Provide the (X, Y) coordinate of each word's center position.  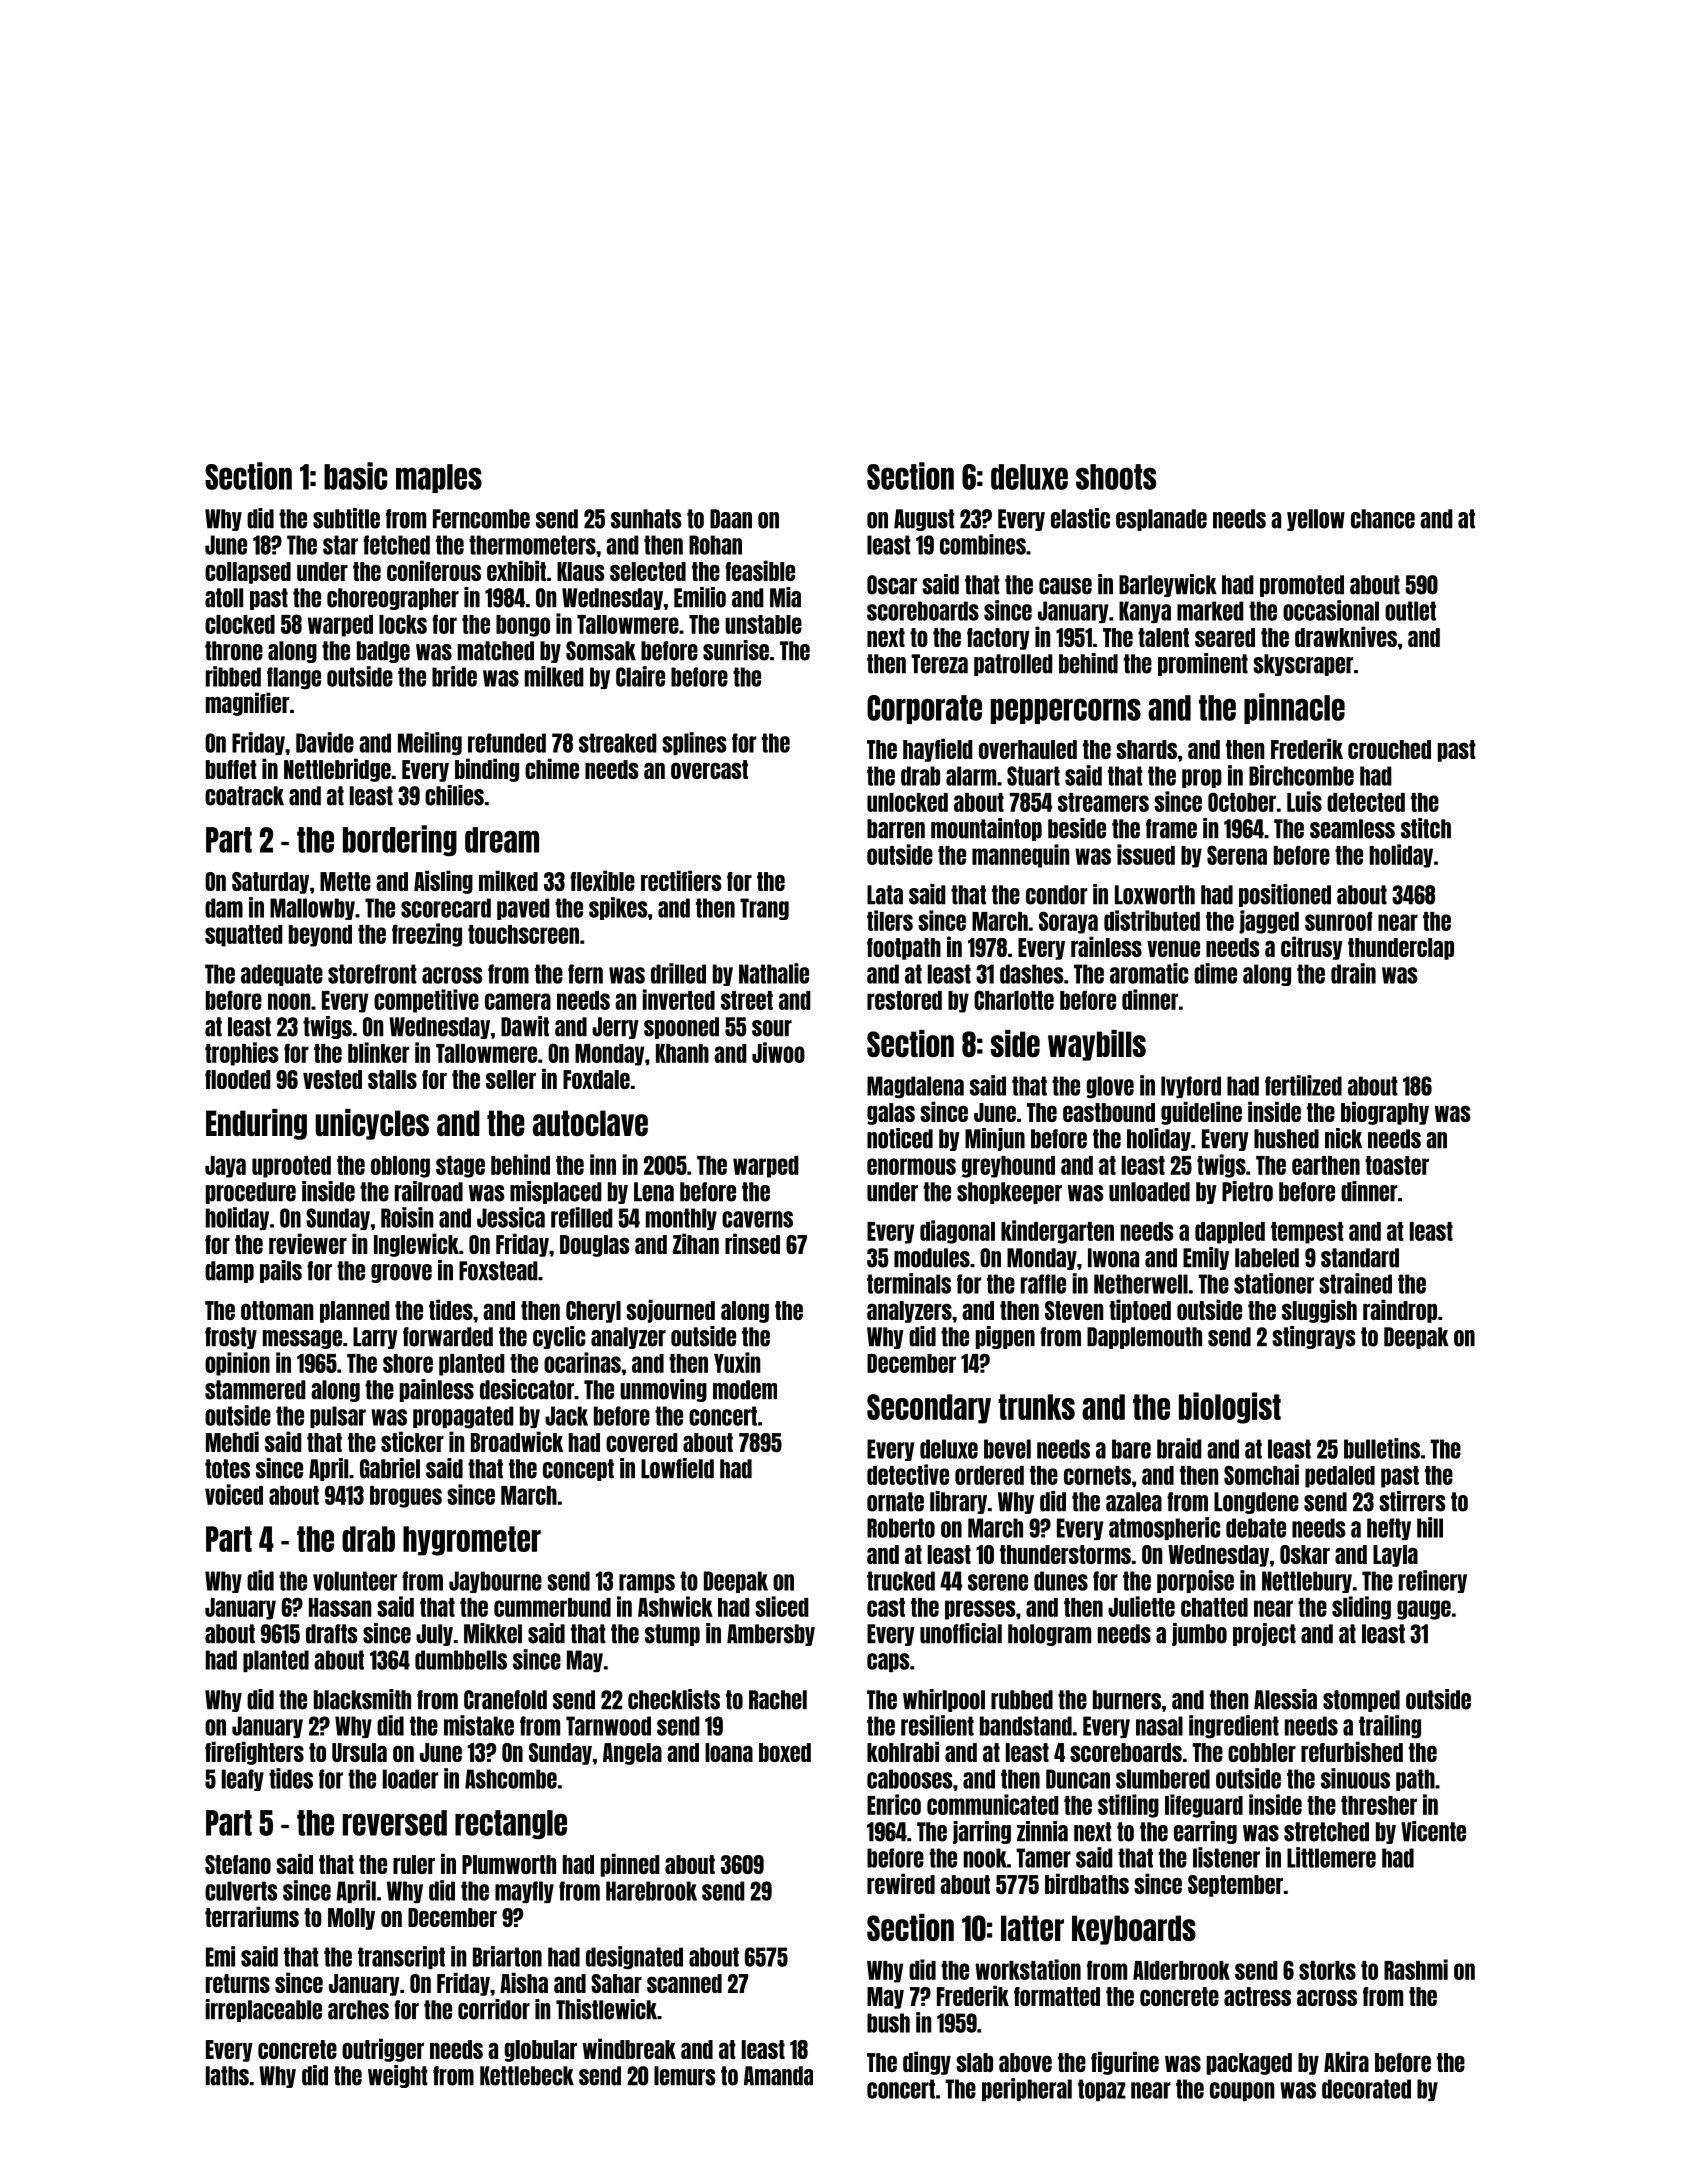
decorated (1366, 2089)
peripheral (1027, 2089)
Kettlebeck (527, 2076)
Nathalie (774, 973)
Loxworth (1155, 895)
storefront (372, 974)
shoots (1116, 477)
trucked (901, 1581)
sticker (412, 1441)
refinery (1433, 1581)
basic (355, 476)
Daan (731, 519)
